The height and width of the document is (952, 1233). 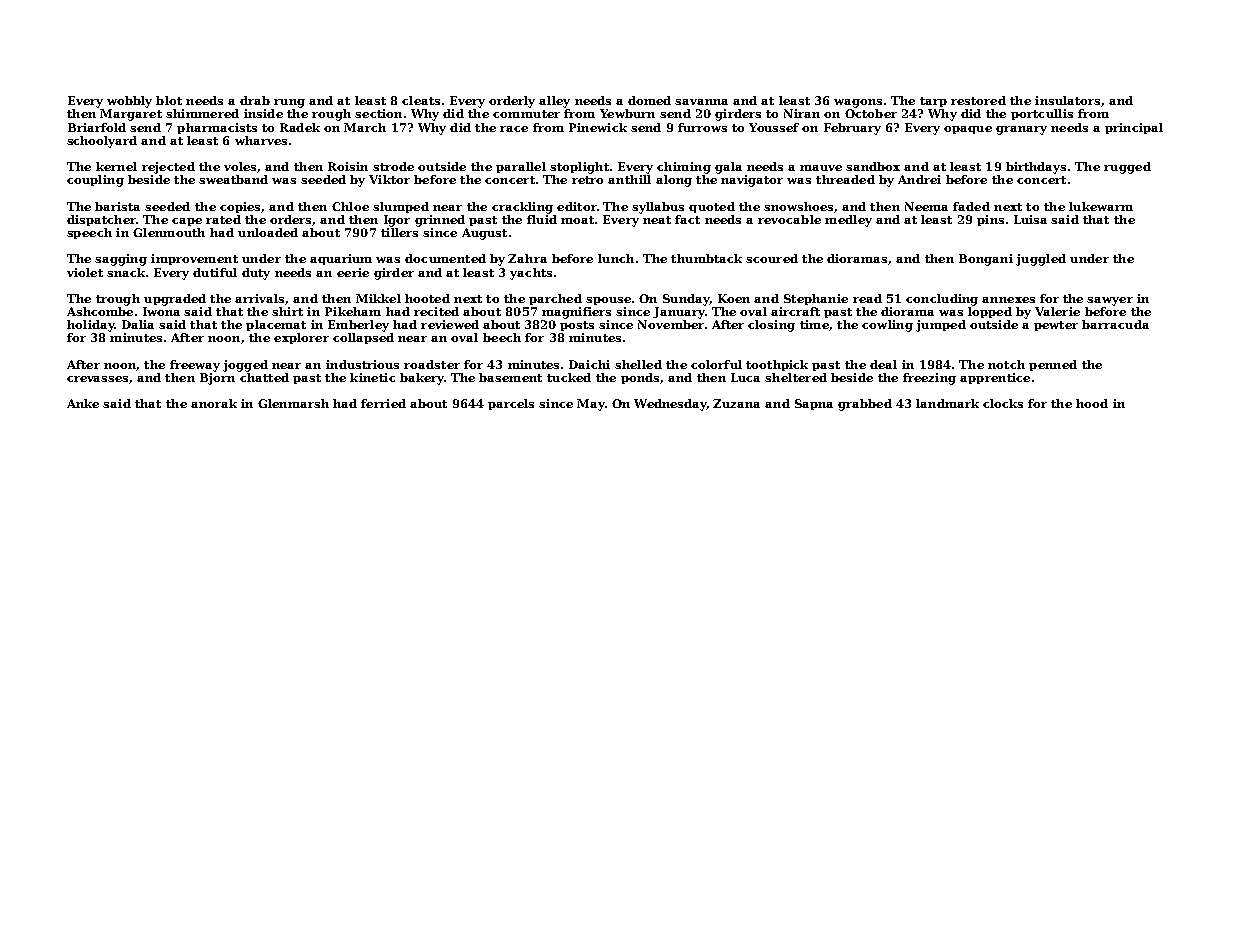 I want to click on parched, so click(x=555, y=299).
